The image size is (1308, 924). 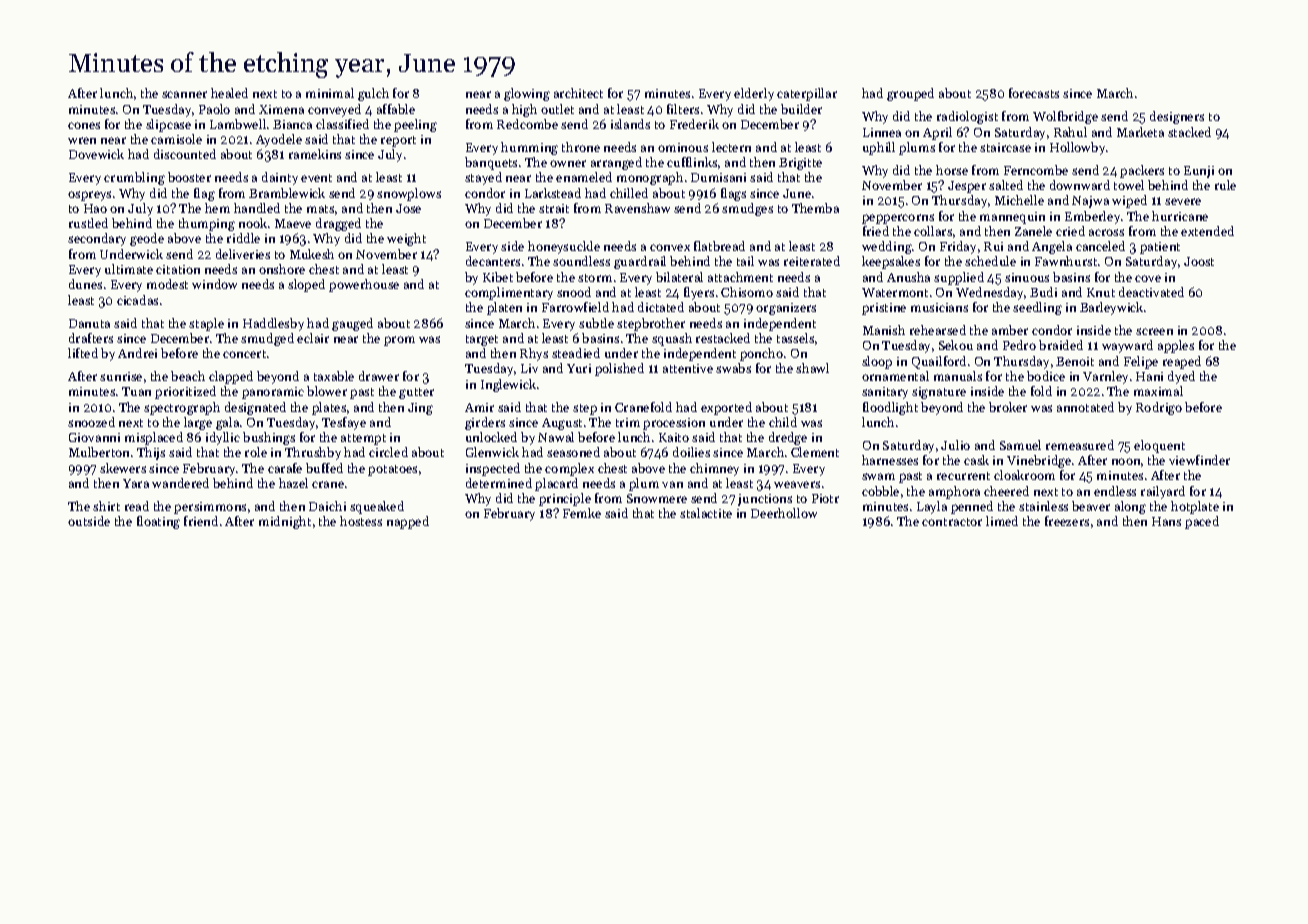 I want to click on floating, so click(x=158, y=522).
